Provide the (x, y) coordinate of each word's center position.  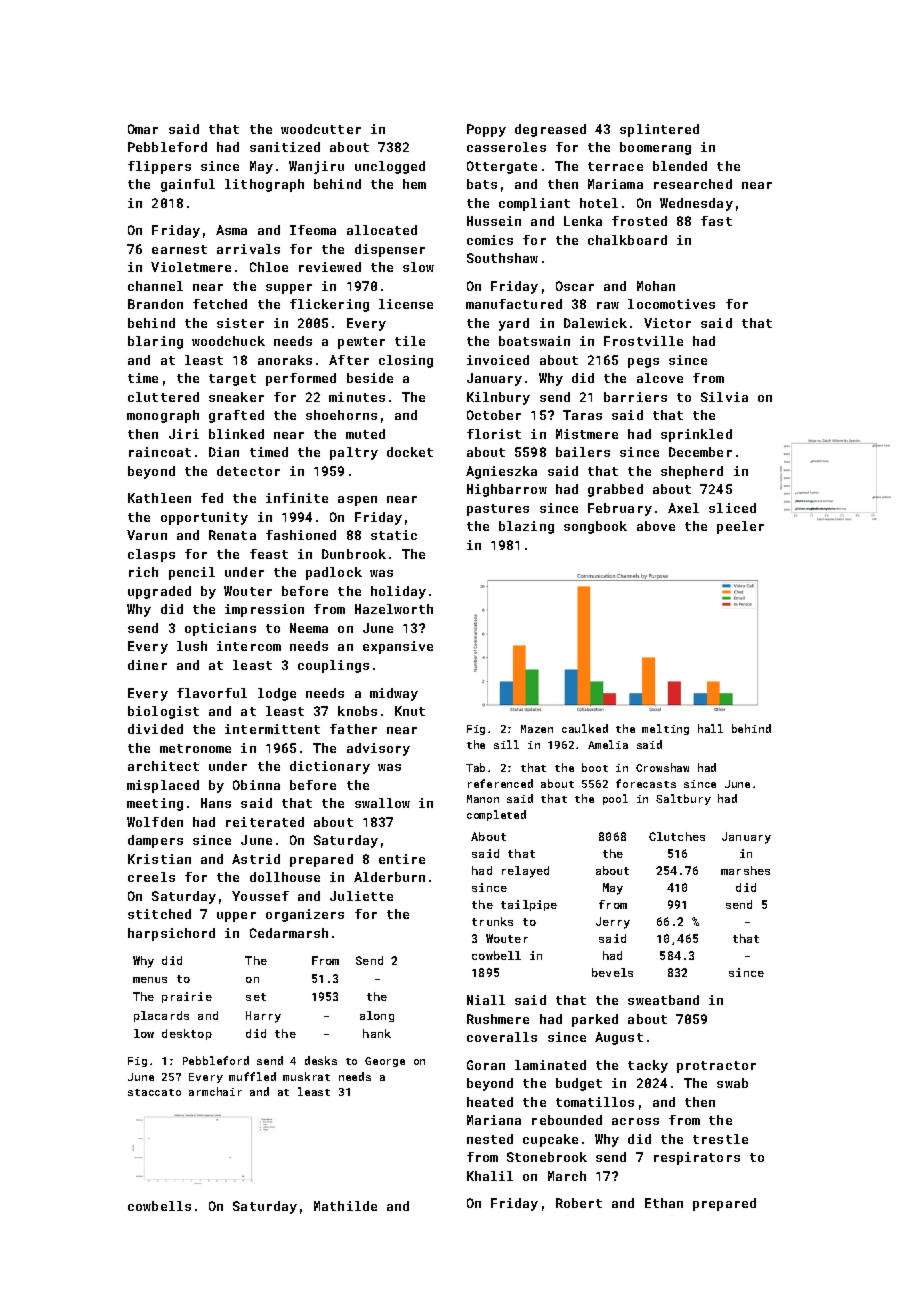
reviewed (330, 267)
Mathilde (345, 1206)
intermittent (272, 729)
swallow (382, 803)
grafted (236, 416)
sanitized (285, 147)
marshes (745, 870)
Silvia (724, 397)
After (349, 360)
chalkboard (627, 240)
